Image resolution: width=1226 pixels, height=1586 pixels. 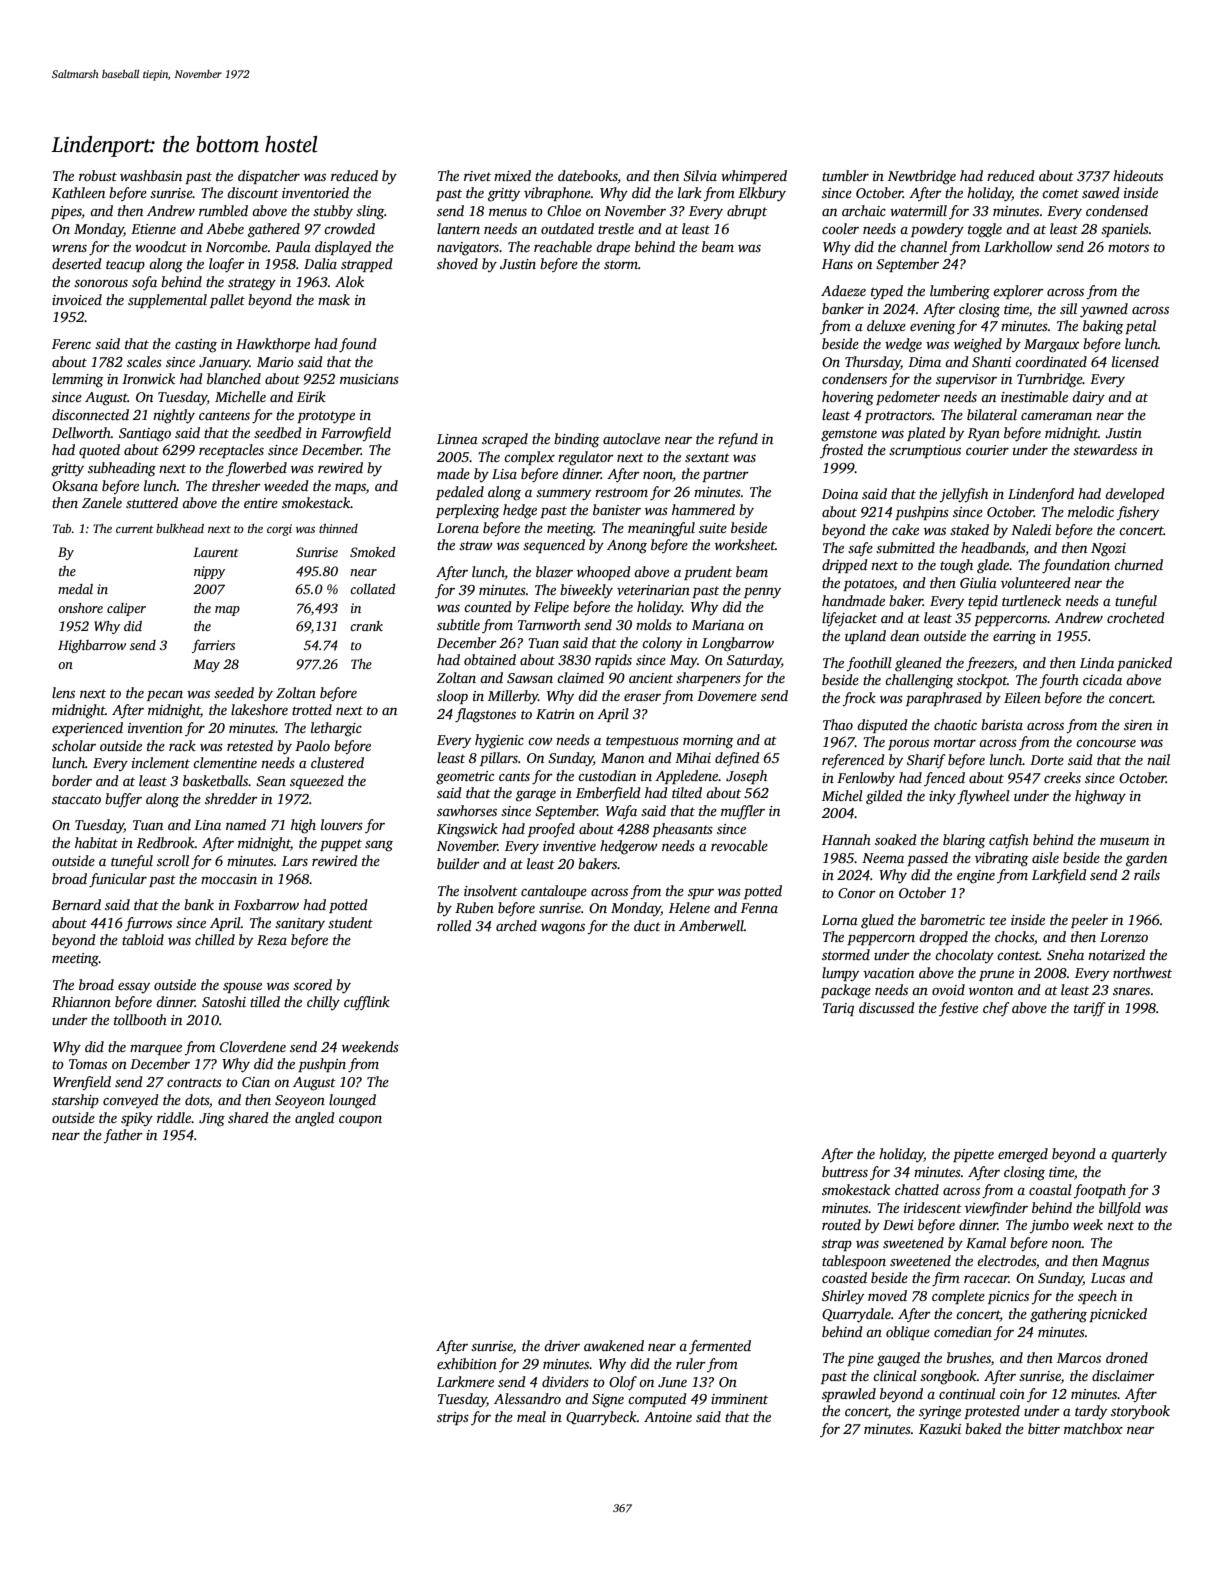 I want to click on father, so click(x=123, y=1136).
